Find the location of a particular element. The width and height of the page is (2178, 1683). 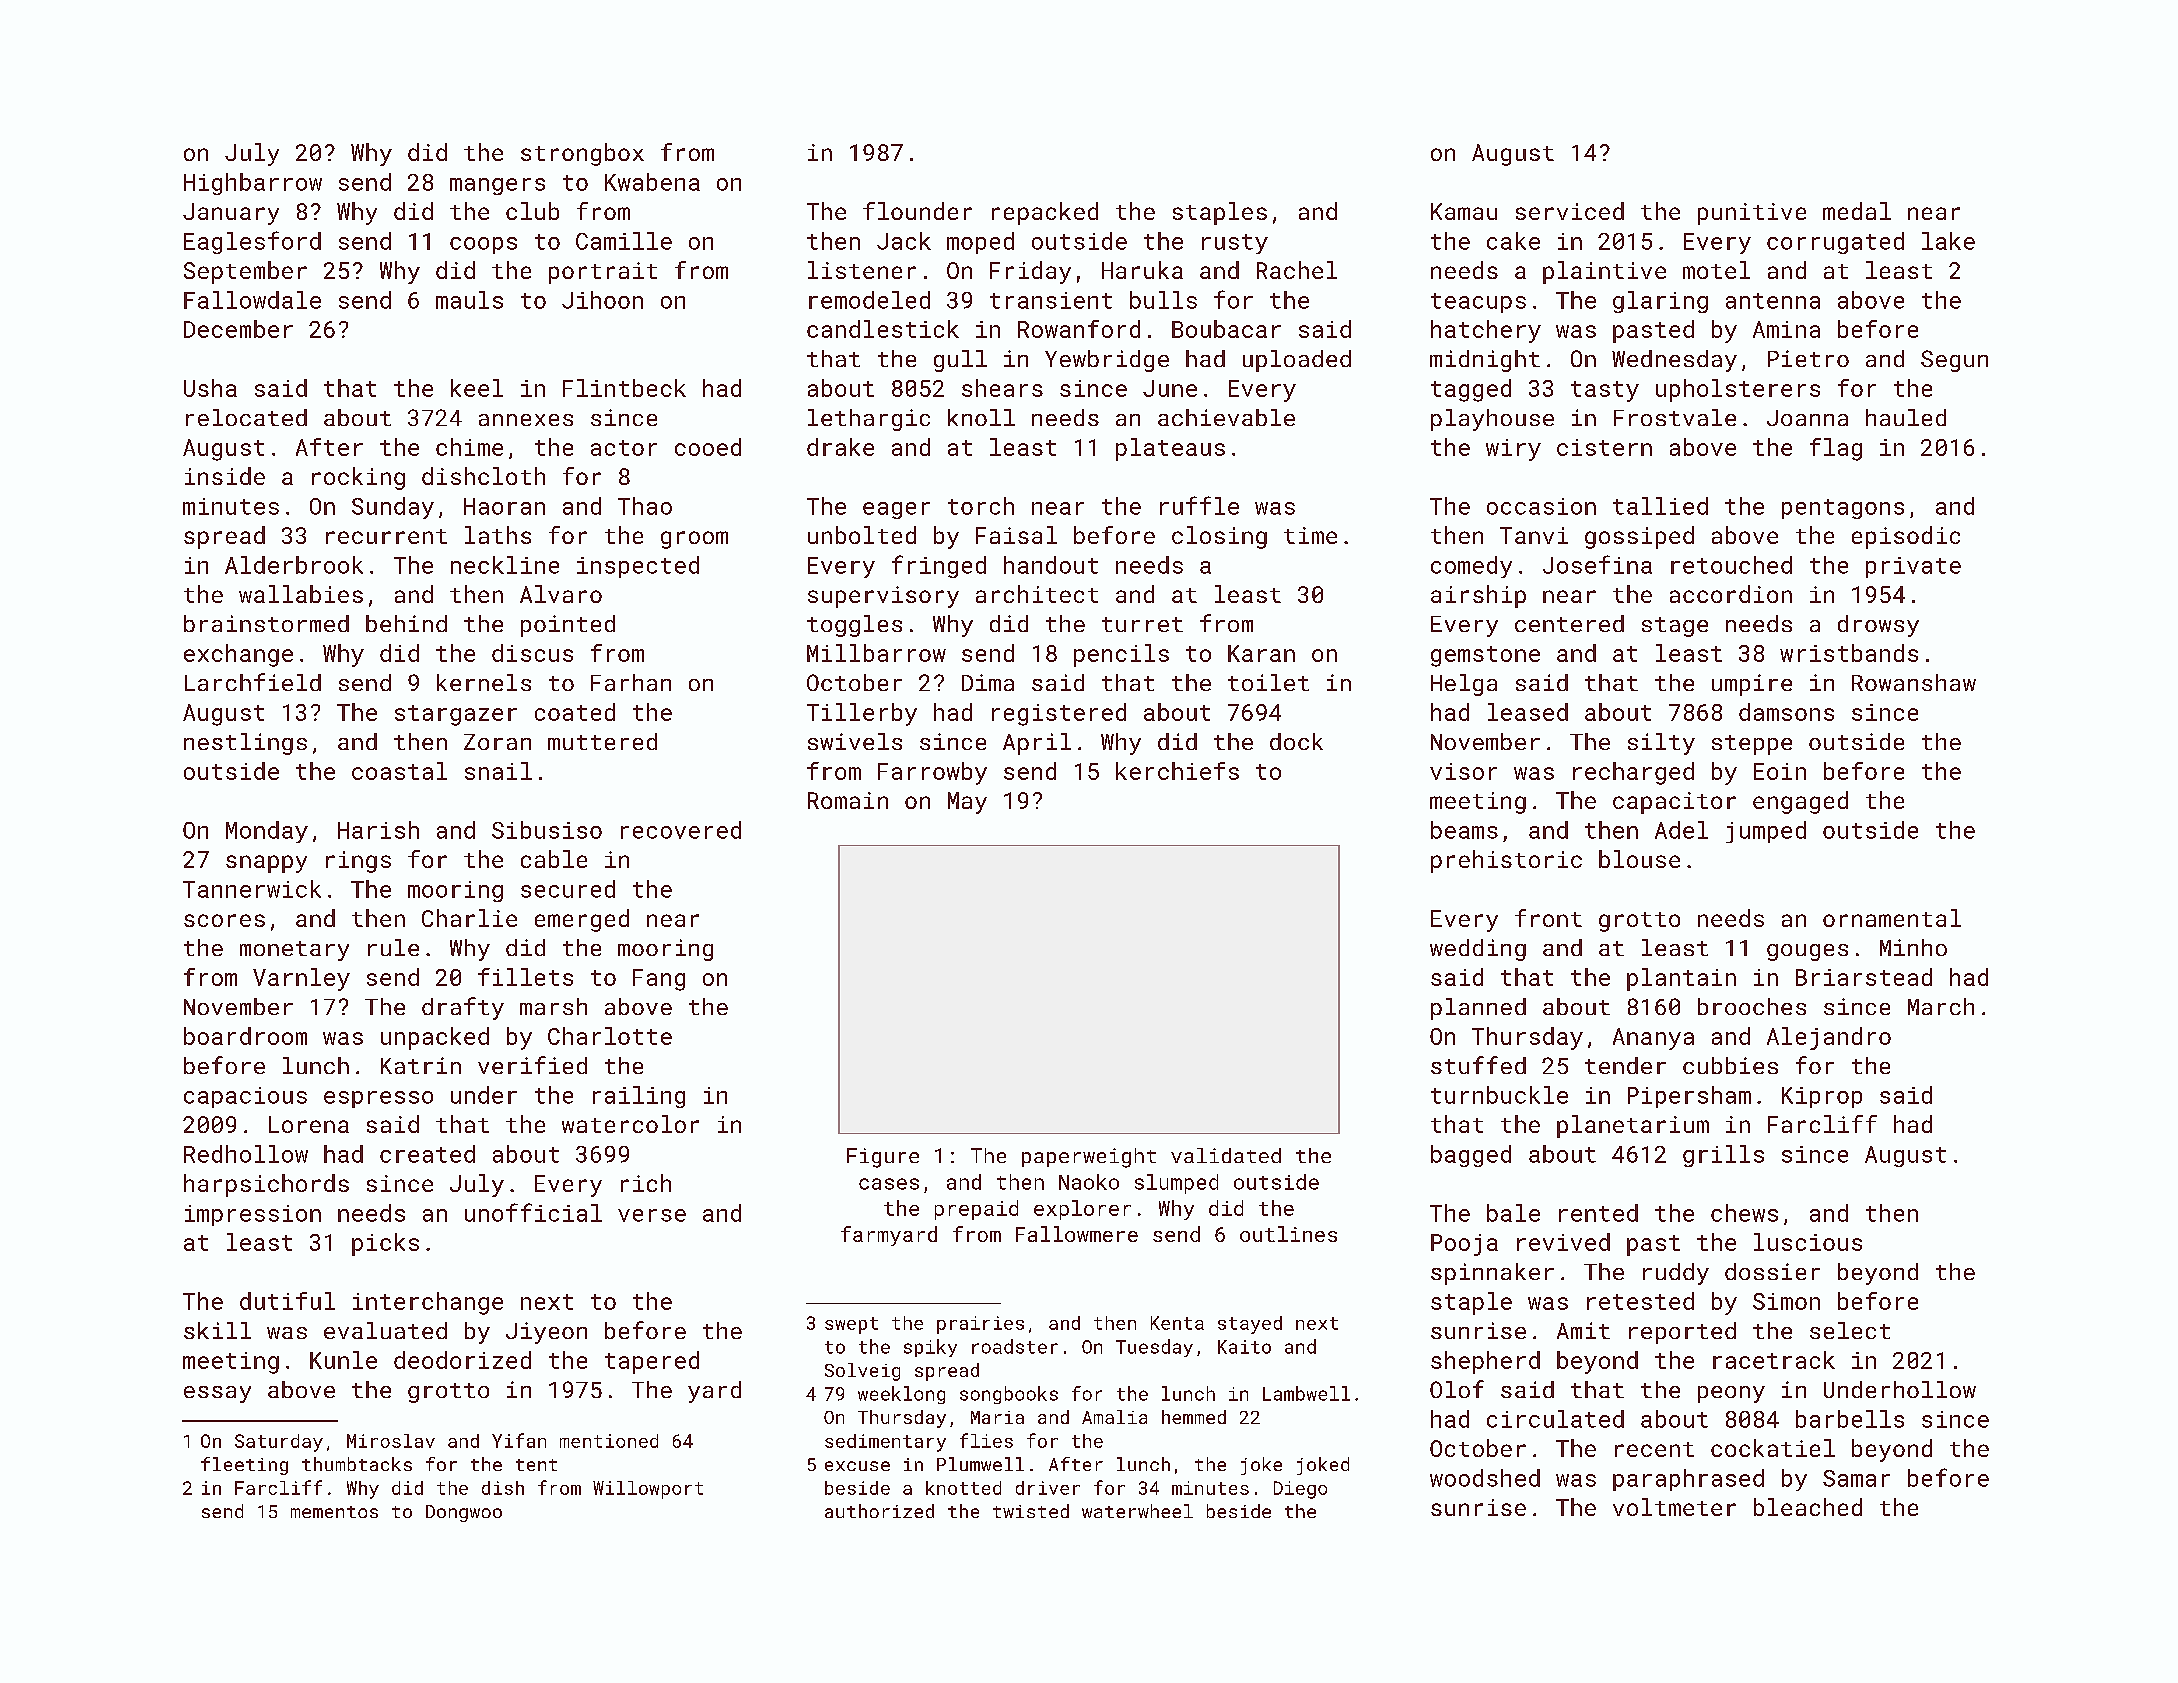

Dongwoo is located at coordinates (464, 1513).
